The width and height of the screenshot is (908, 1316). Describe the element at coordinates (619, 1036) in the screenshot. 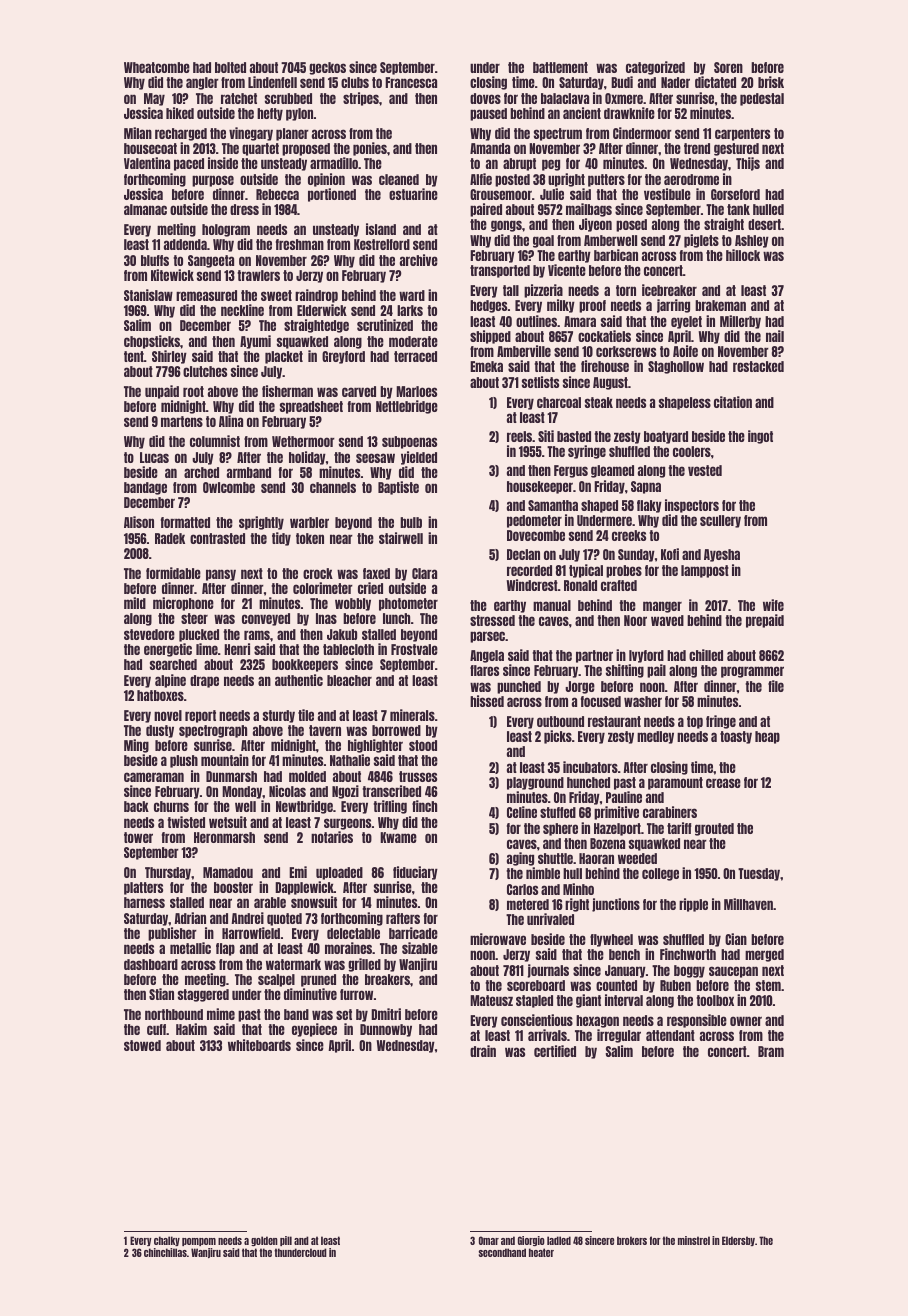

I see `irregular` at that location.
